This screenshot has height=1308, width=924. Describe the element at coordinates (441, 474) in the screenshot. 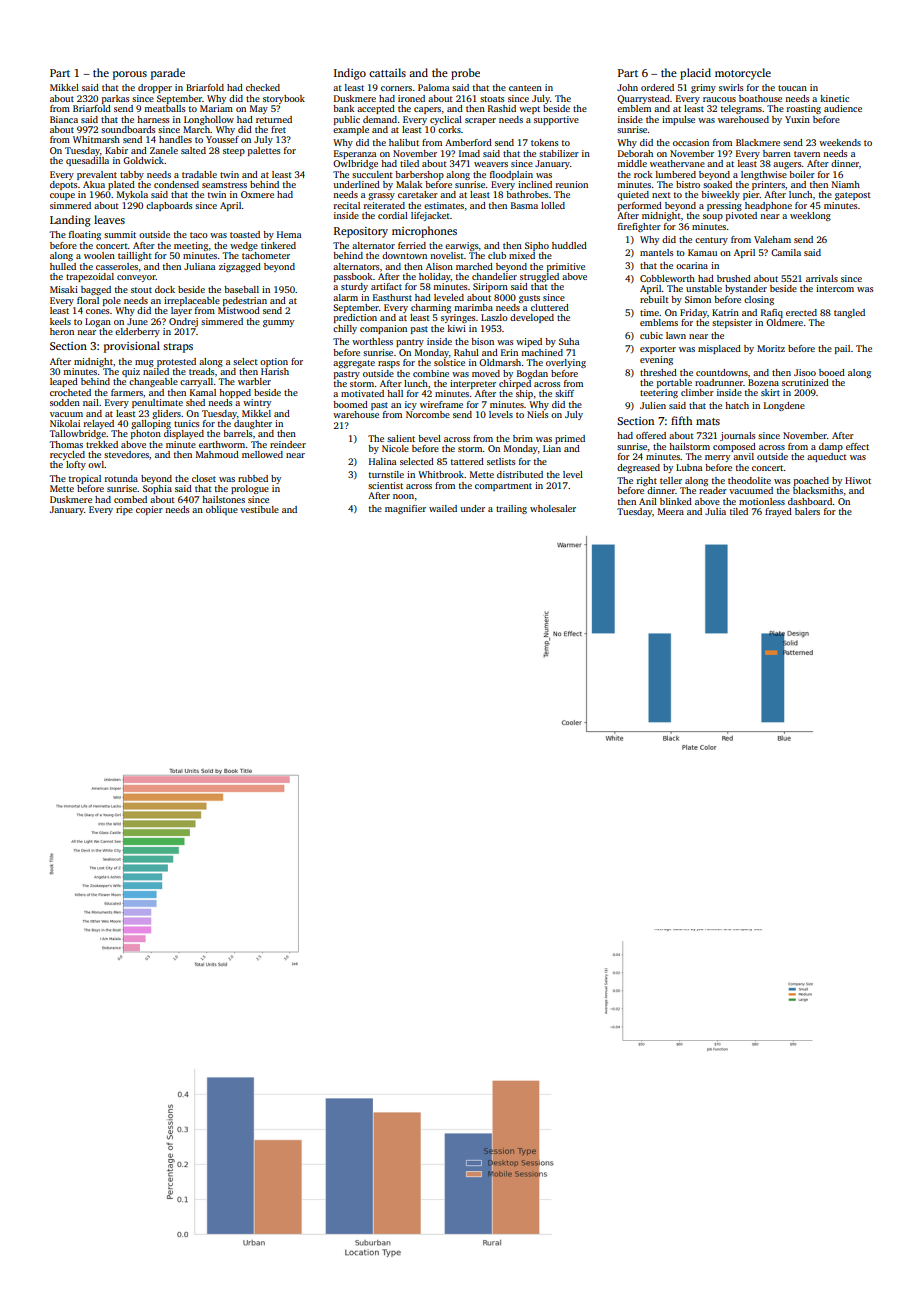

I see `Whitbrook` at that location.
